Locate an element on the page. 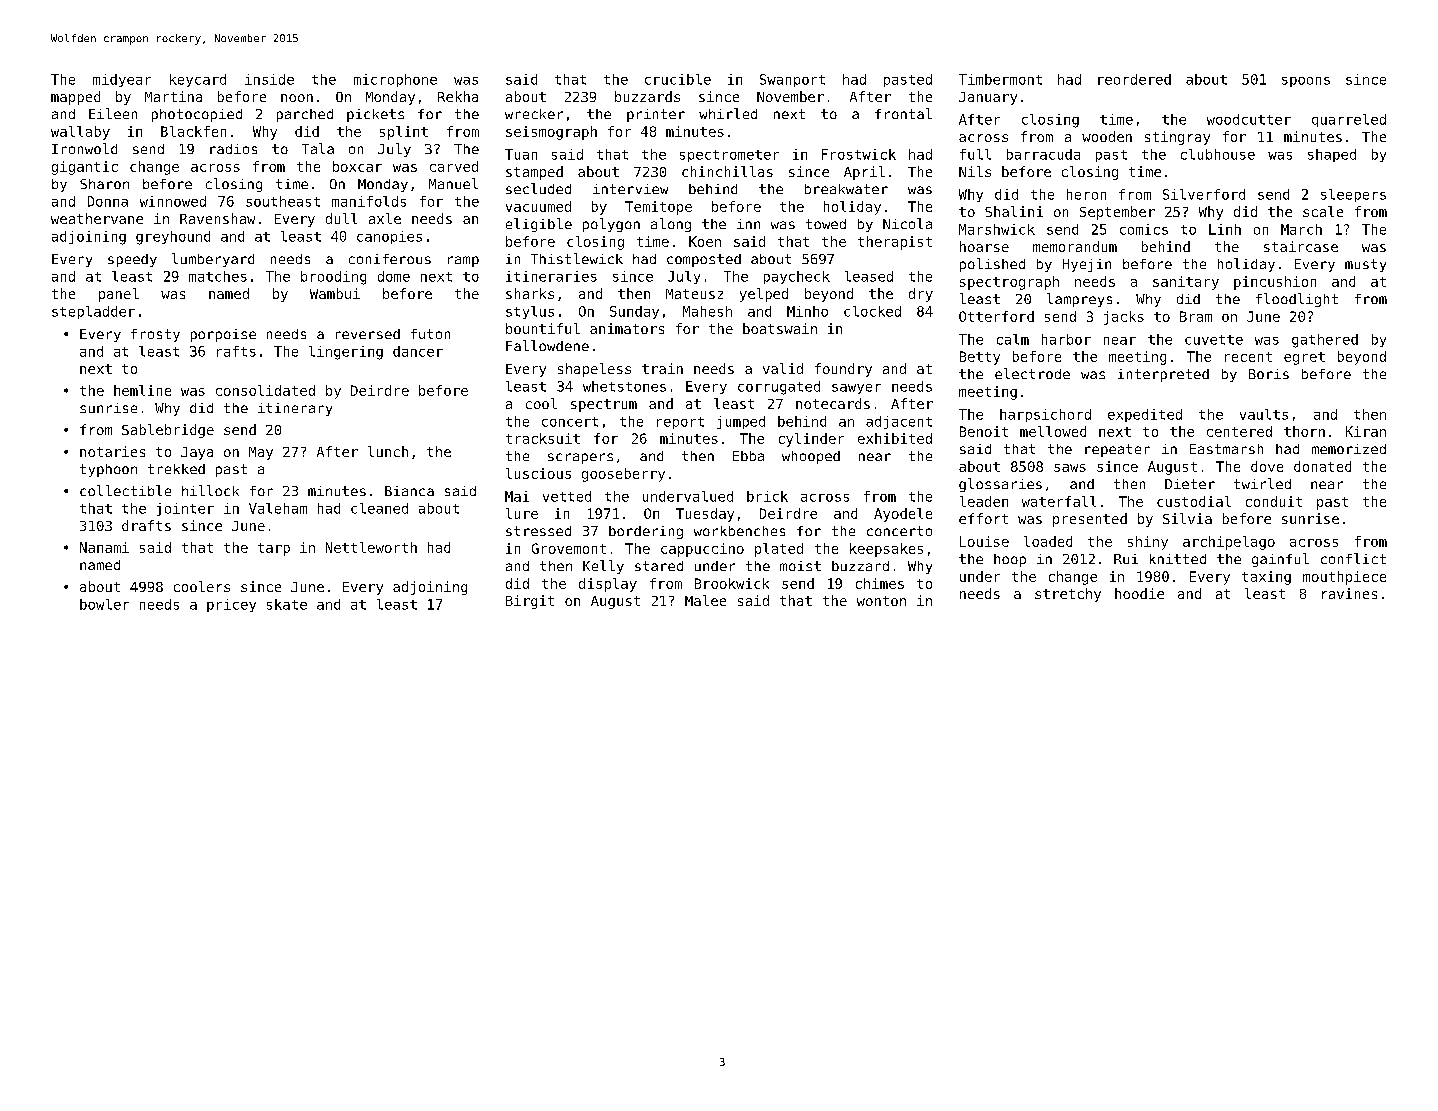 The image size is (1438, 1111). Wambui is located at coordinates (335, 293).
